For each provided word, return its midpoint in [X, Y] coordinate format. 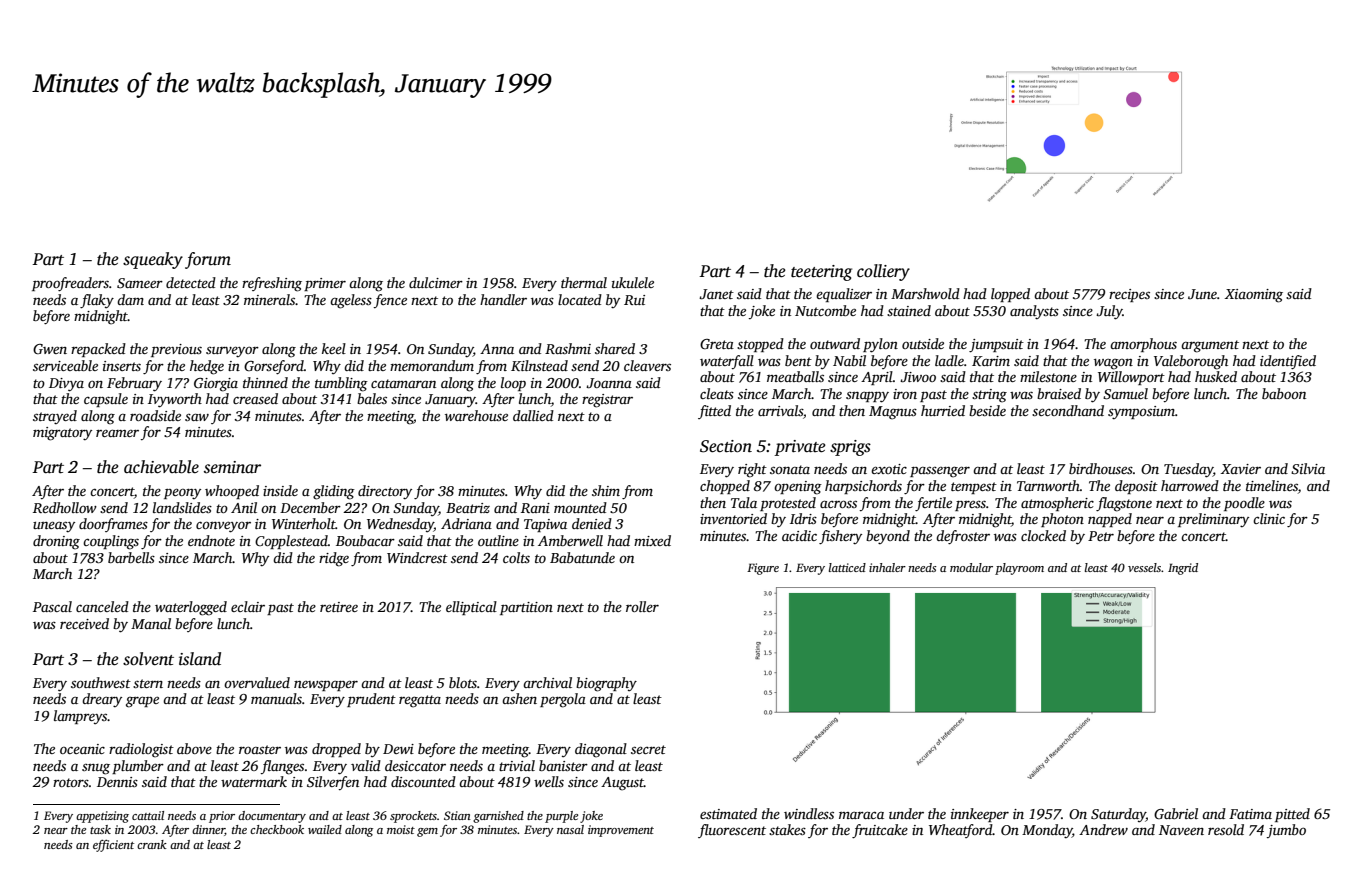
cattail [148, 815]
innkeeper [980, 815]
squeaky [153, 260]
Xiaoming [1254, 296]
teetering [821, 273]
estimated [728, 813]
